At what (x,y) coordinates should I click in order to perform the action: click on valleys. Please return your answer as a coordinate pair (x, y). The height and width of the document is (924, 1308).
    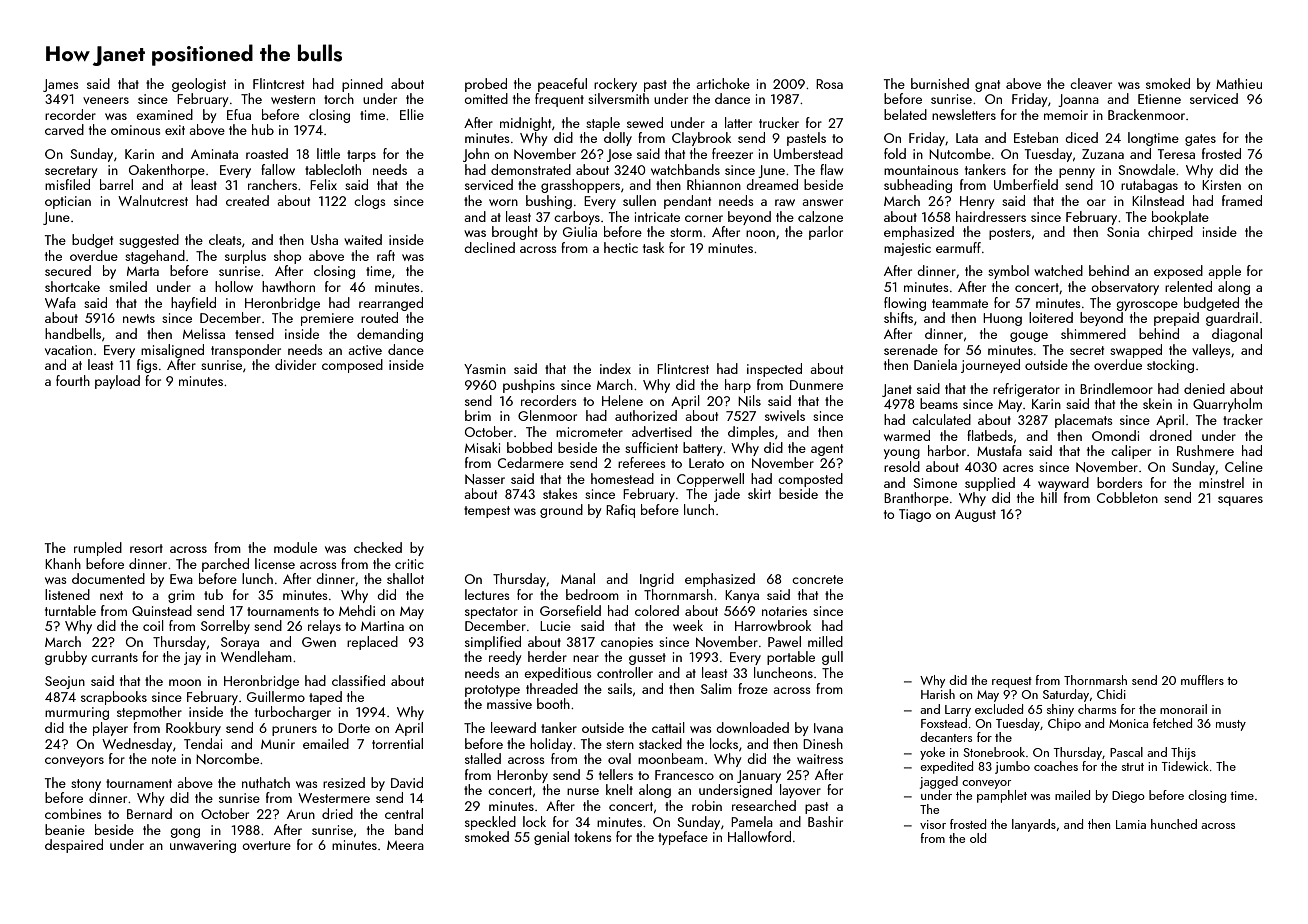
    Looking at the image, I should click on (1211, 351).
